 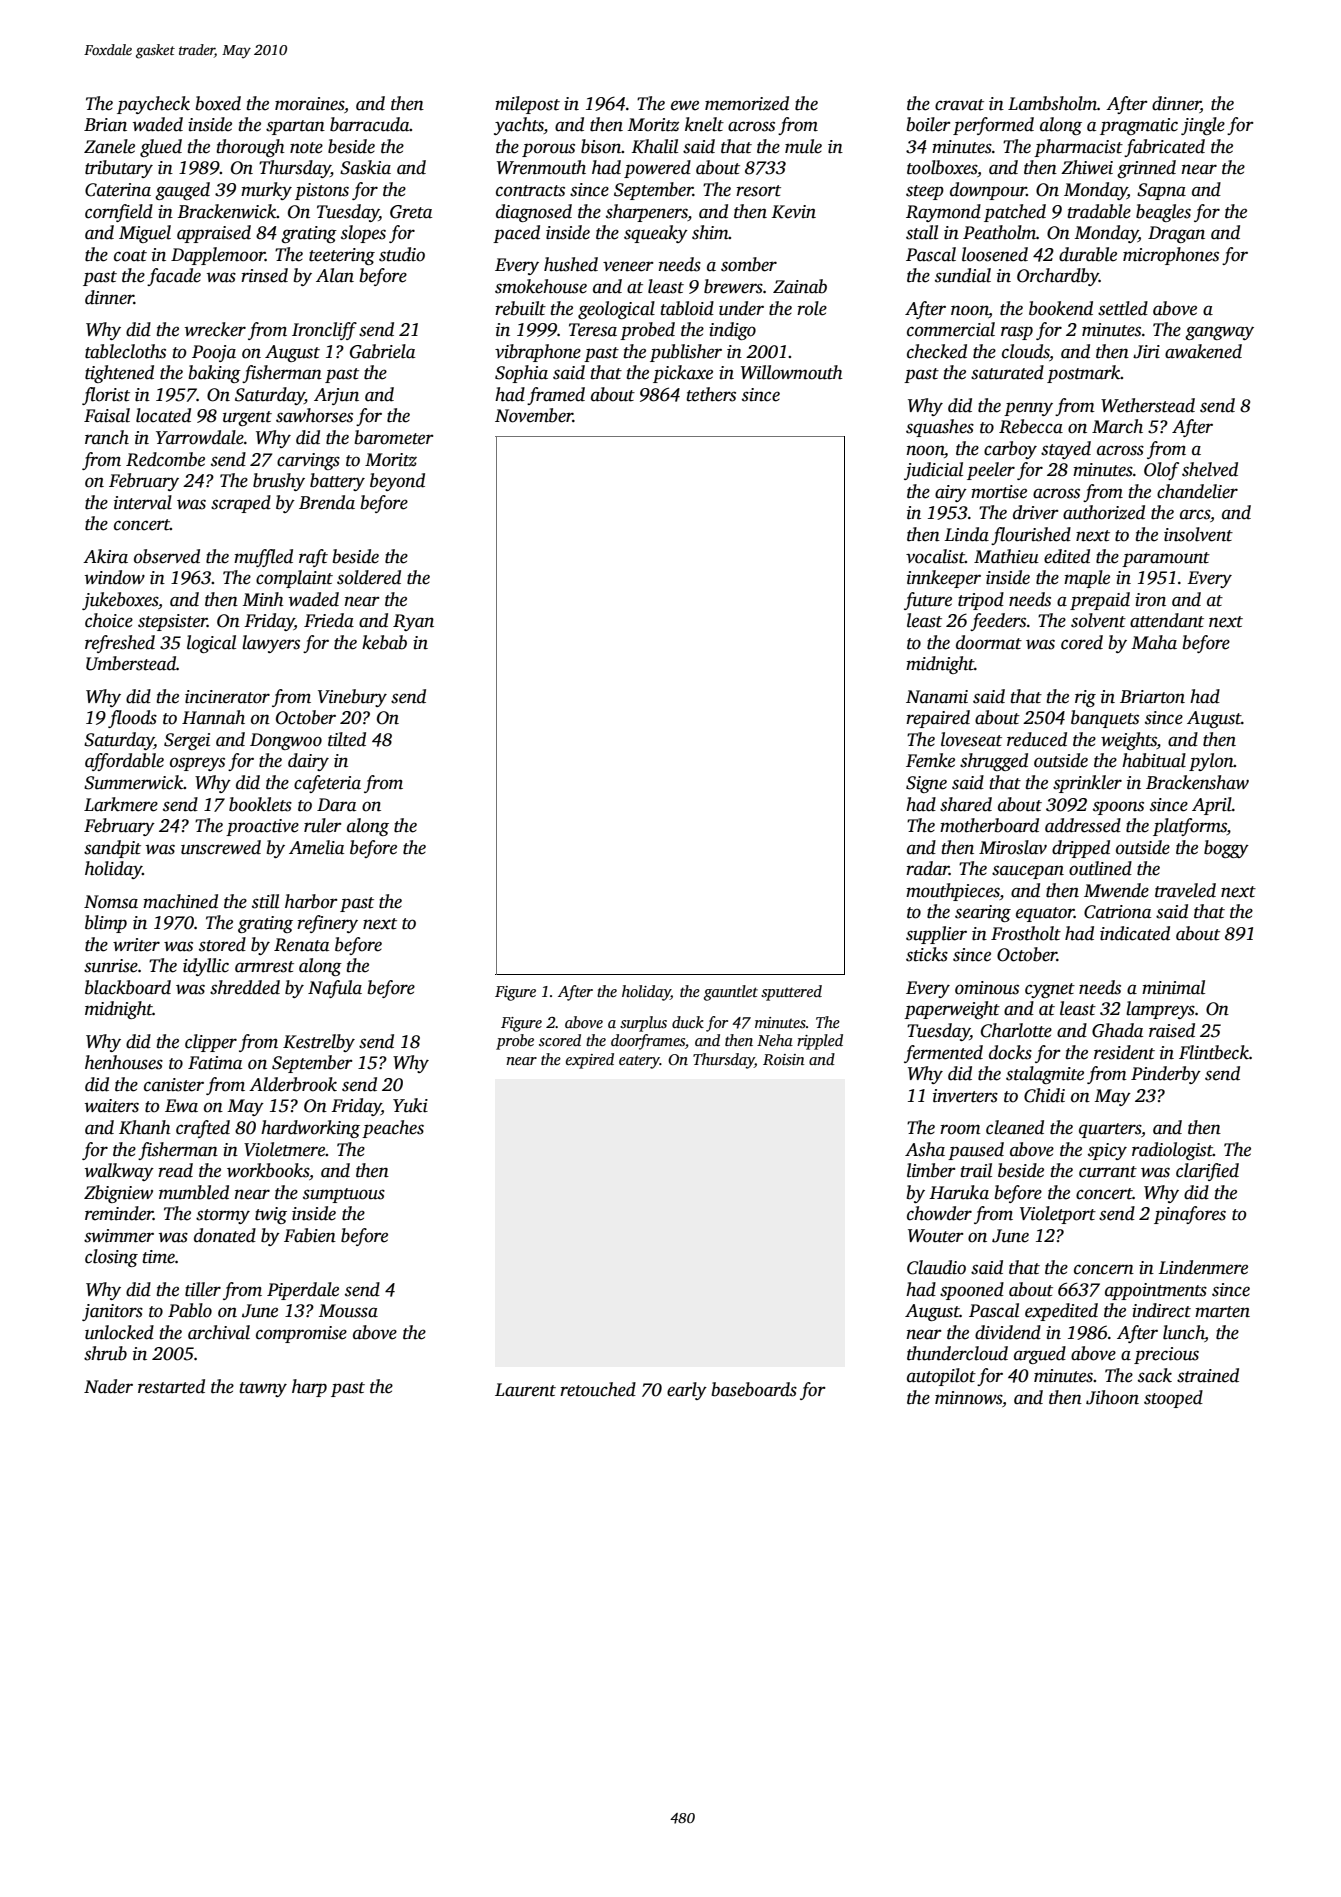 What do you see at coordinates (747, 103) in the screenshot?
I see `memorized` at bounding box center [747, 103].
